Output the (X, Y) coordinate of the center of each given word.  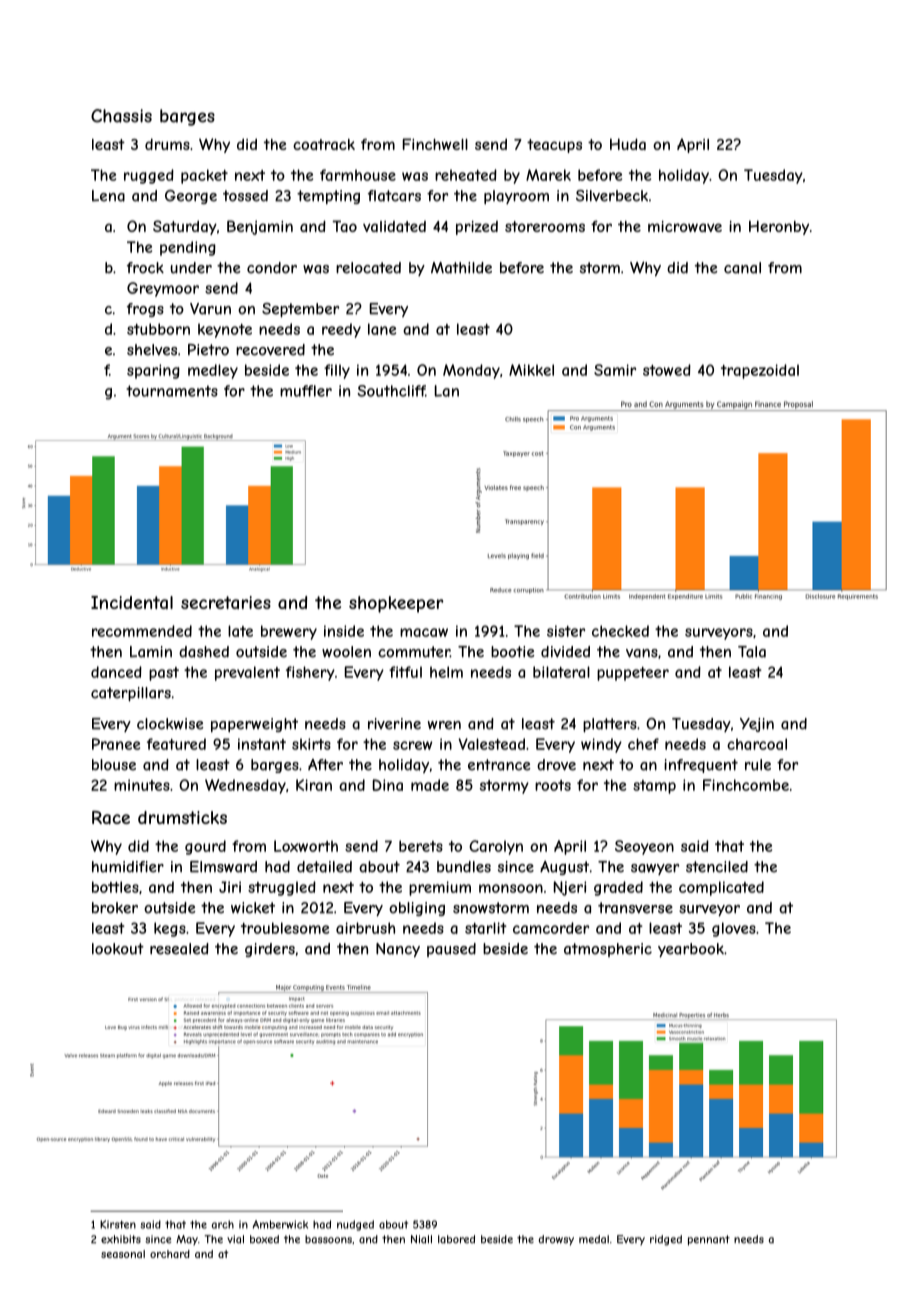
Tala (752, 652)
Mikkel (531, 370)
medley (213, 371)
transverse (635, 908)
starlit (486, 928)
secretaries (226, 602)
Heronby (779, 227)
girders (270, 950)
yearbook (691, 950)
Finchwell (435, 144)
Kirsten (118, 1224)
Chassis (121, 116)
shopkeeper (396, 604)
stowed (667, 370)
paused (451, 950)
